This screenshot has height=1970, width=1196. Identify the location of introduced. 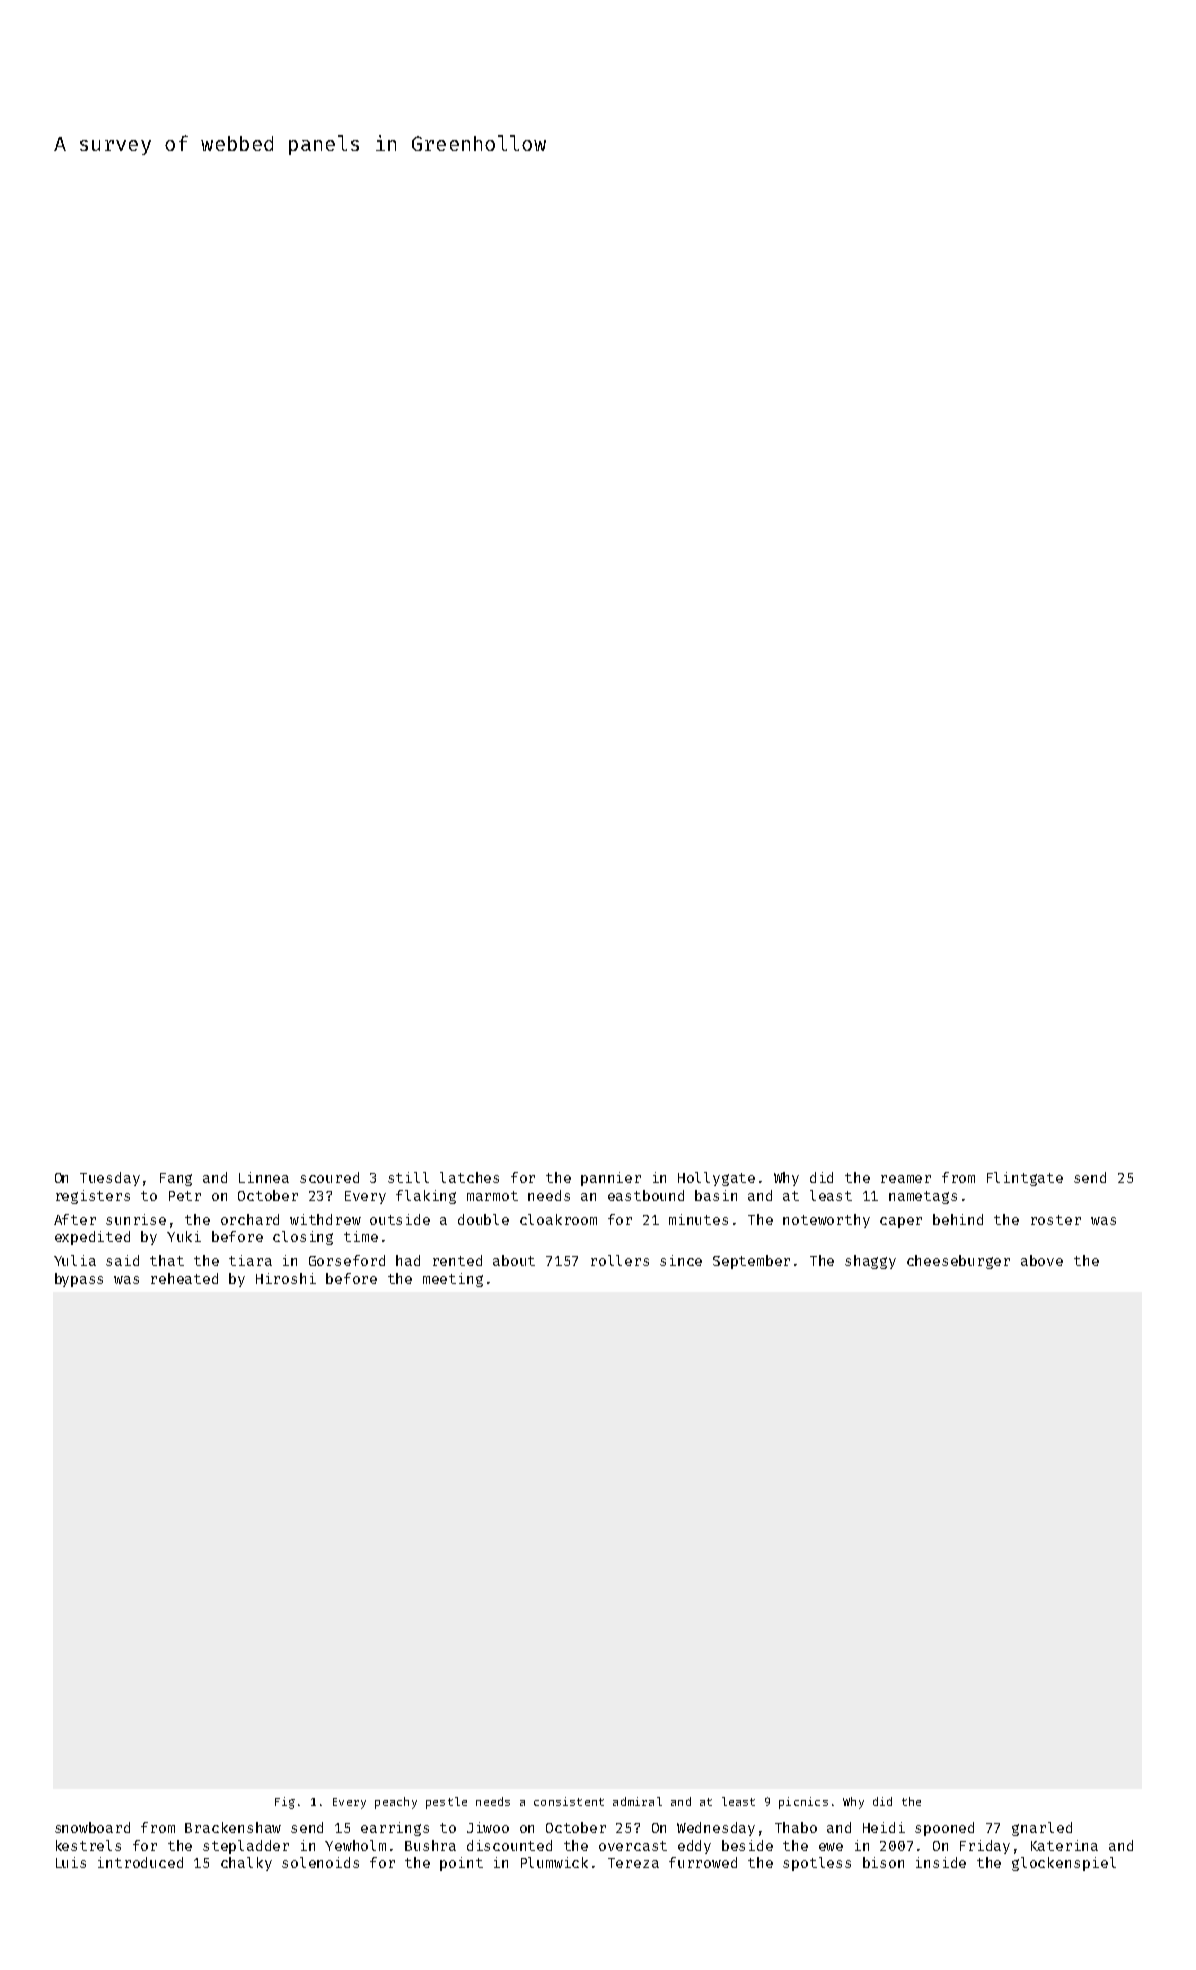
(140, 1862).
